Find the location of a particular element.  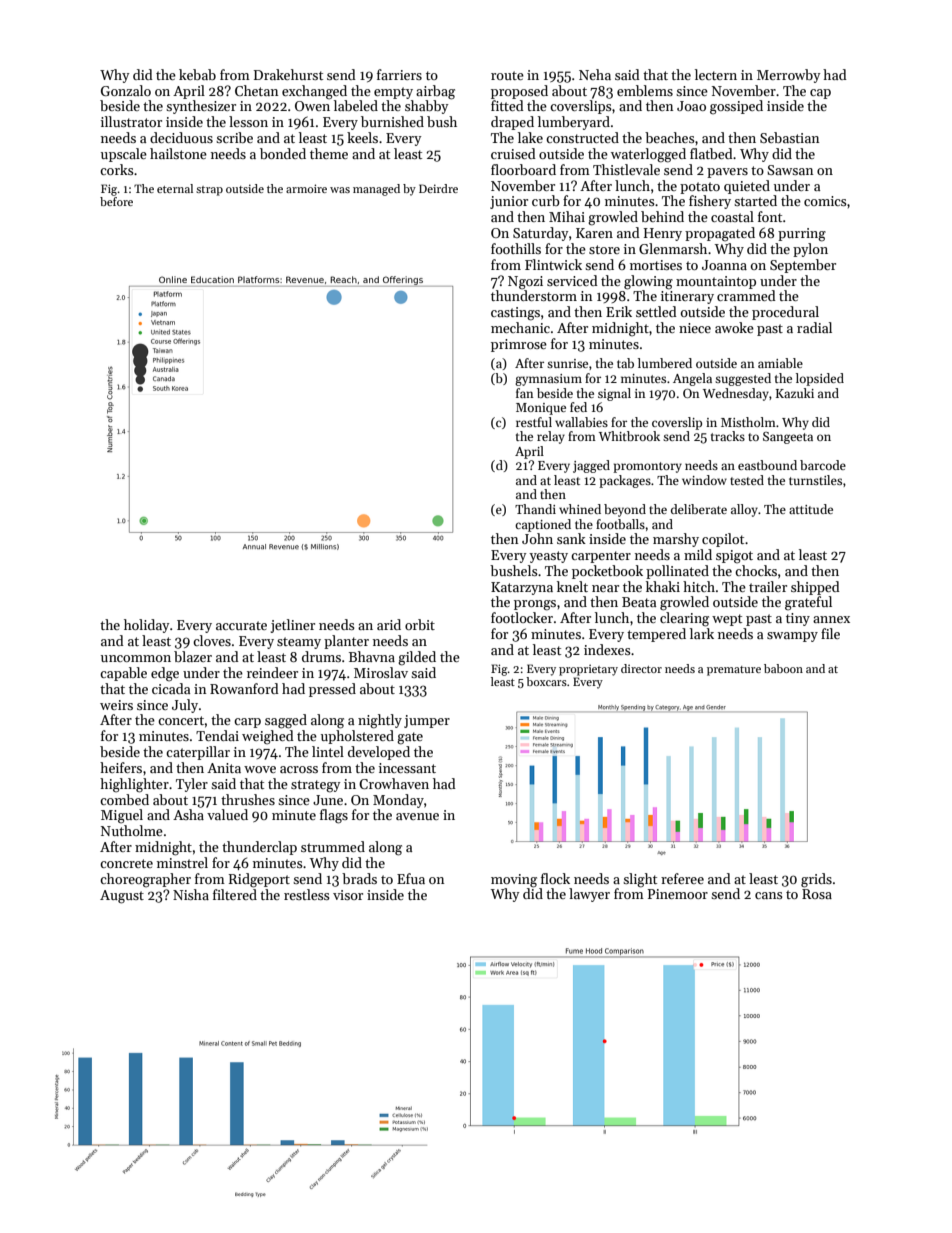

attitude is located at coordinates (811, 509).
